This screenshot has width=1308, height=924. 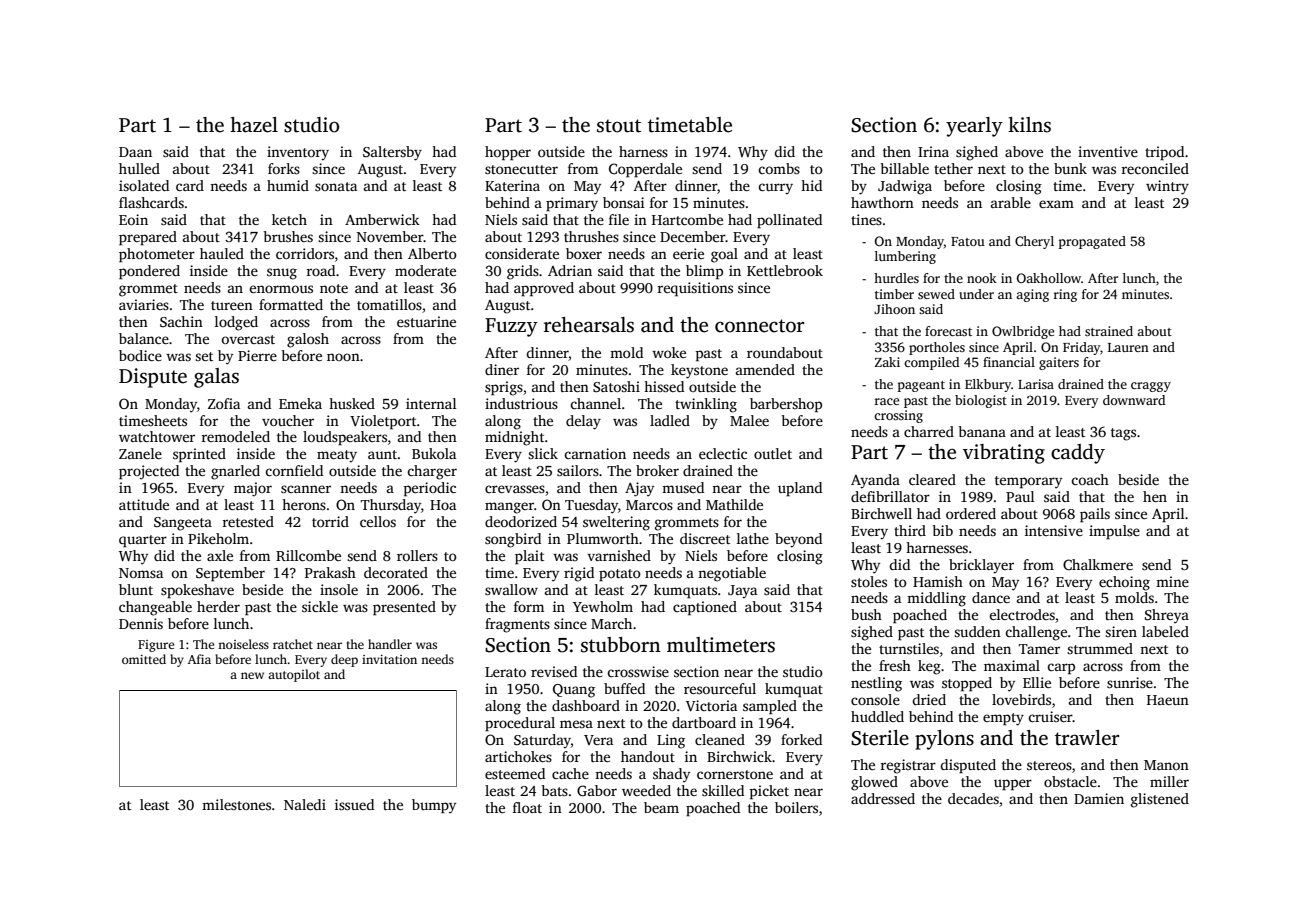 I want to click on dried, so click(x=929, y=699).
